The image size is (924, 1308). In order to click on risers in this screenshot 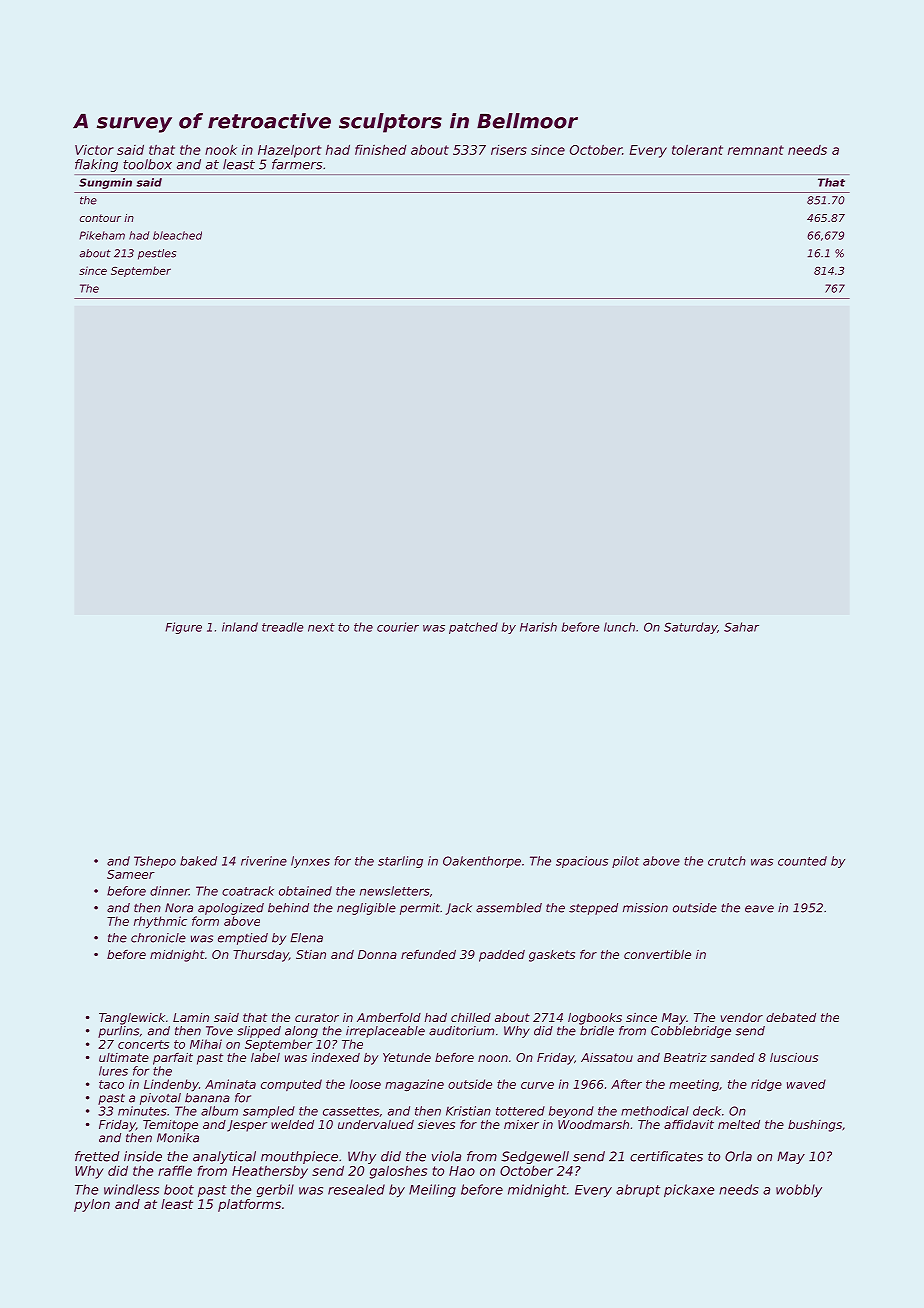, I will do `click(509, 150)`.
